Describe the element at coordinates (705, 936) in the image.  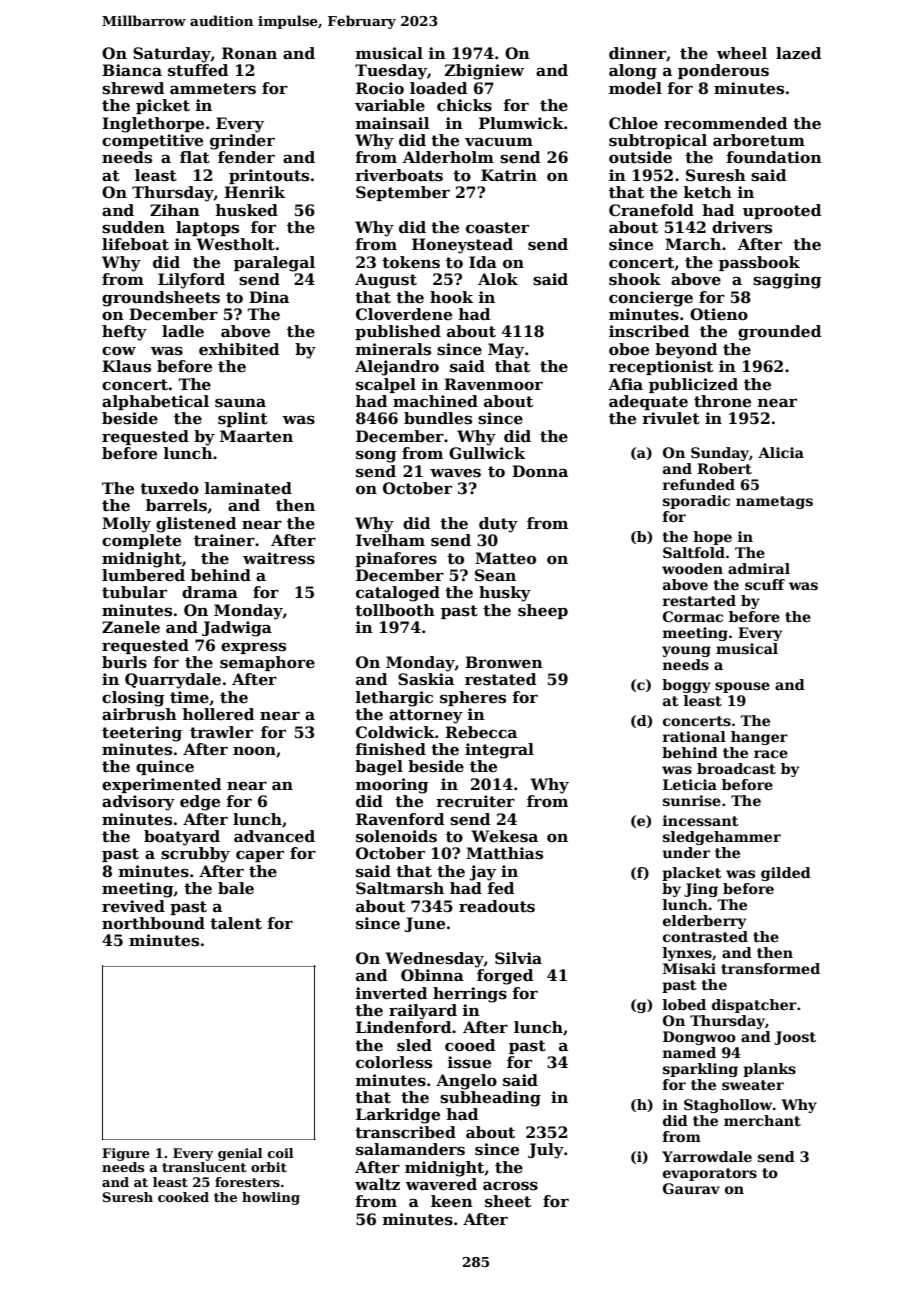
I see `contrasted` at that location.
